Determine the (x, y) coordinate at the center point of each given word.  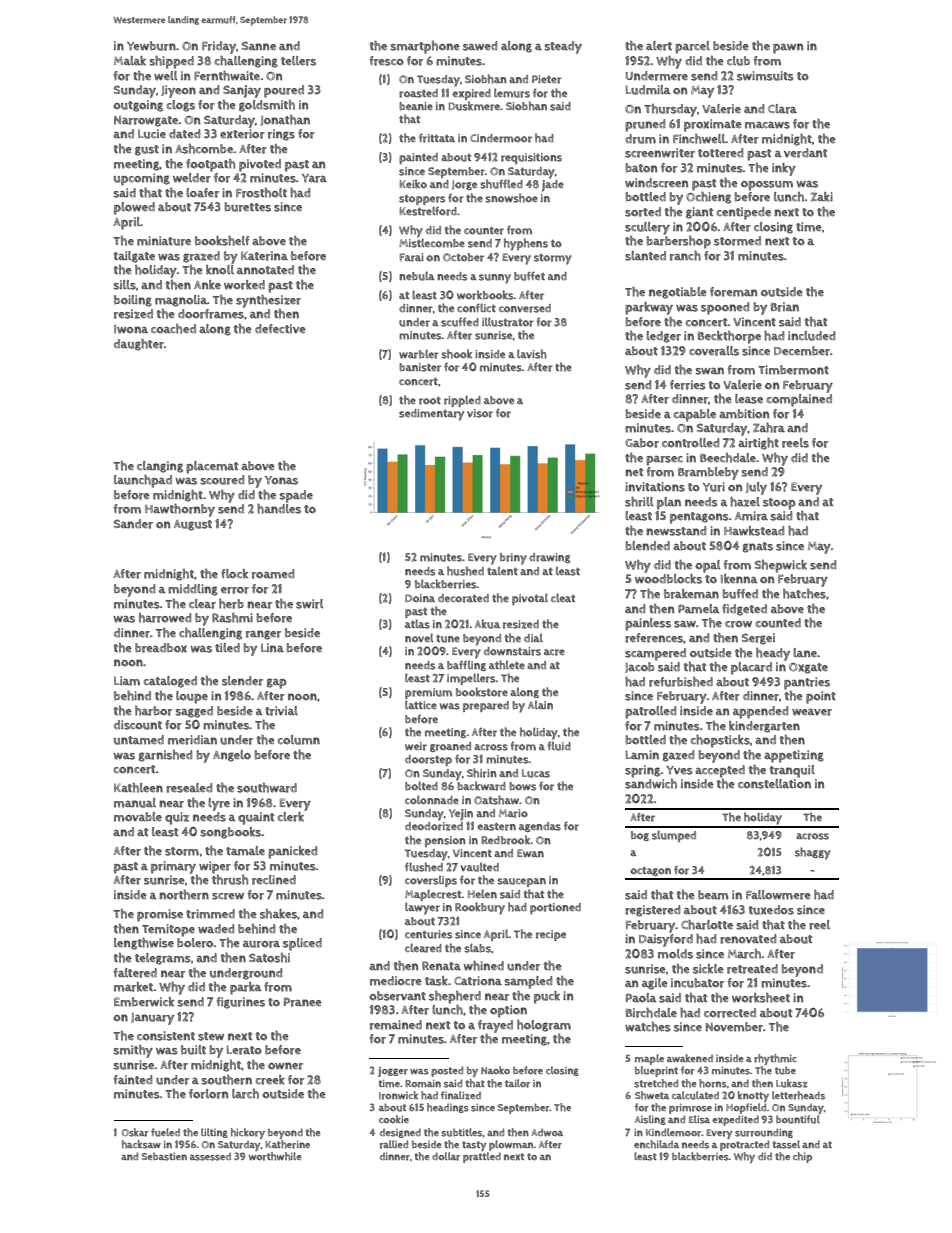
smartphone (425, 47)
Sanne (259, 45)
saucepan (521, 882)
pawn (788, 48)
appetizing (794, 756)
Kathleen (138, 788)
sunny (495, 279)
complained (799, 400)
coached (173, 329)
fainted (133, 1079)
